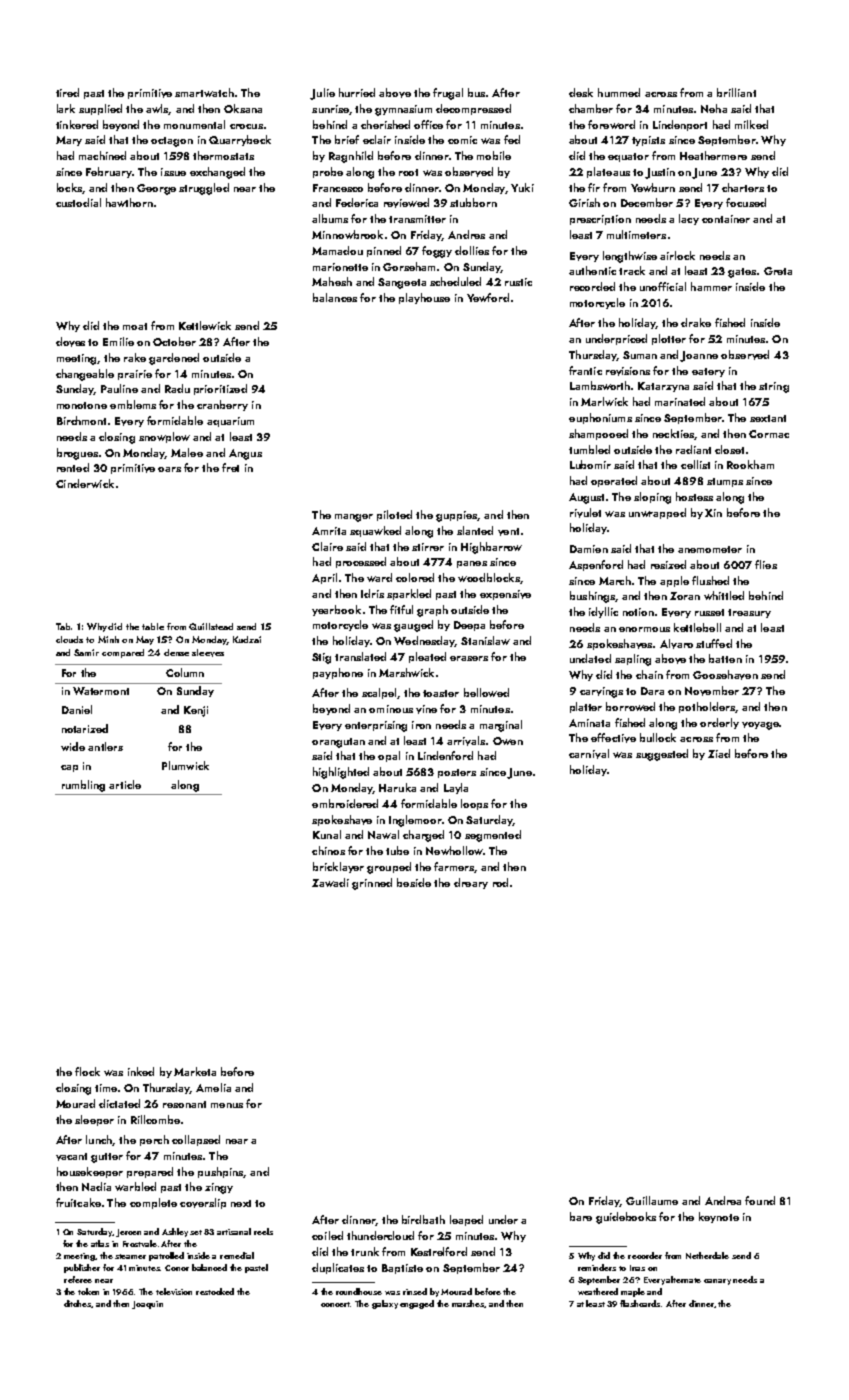  I want to click on stirrer, so click(428, 547).
